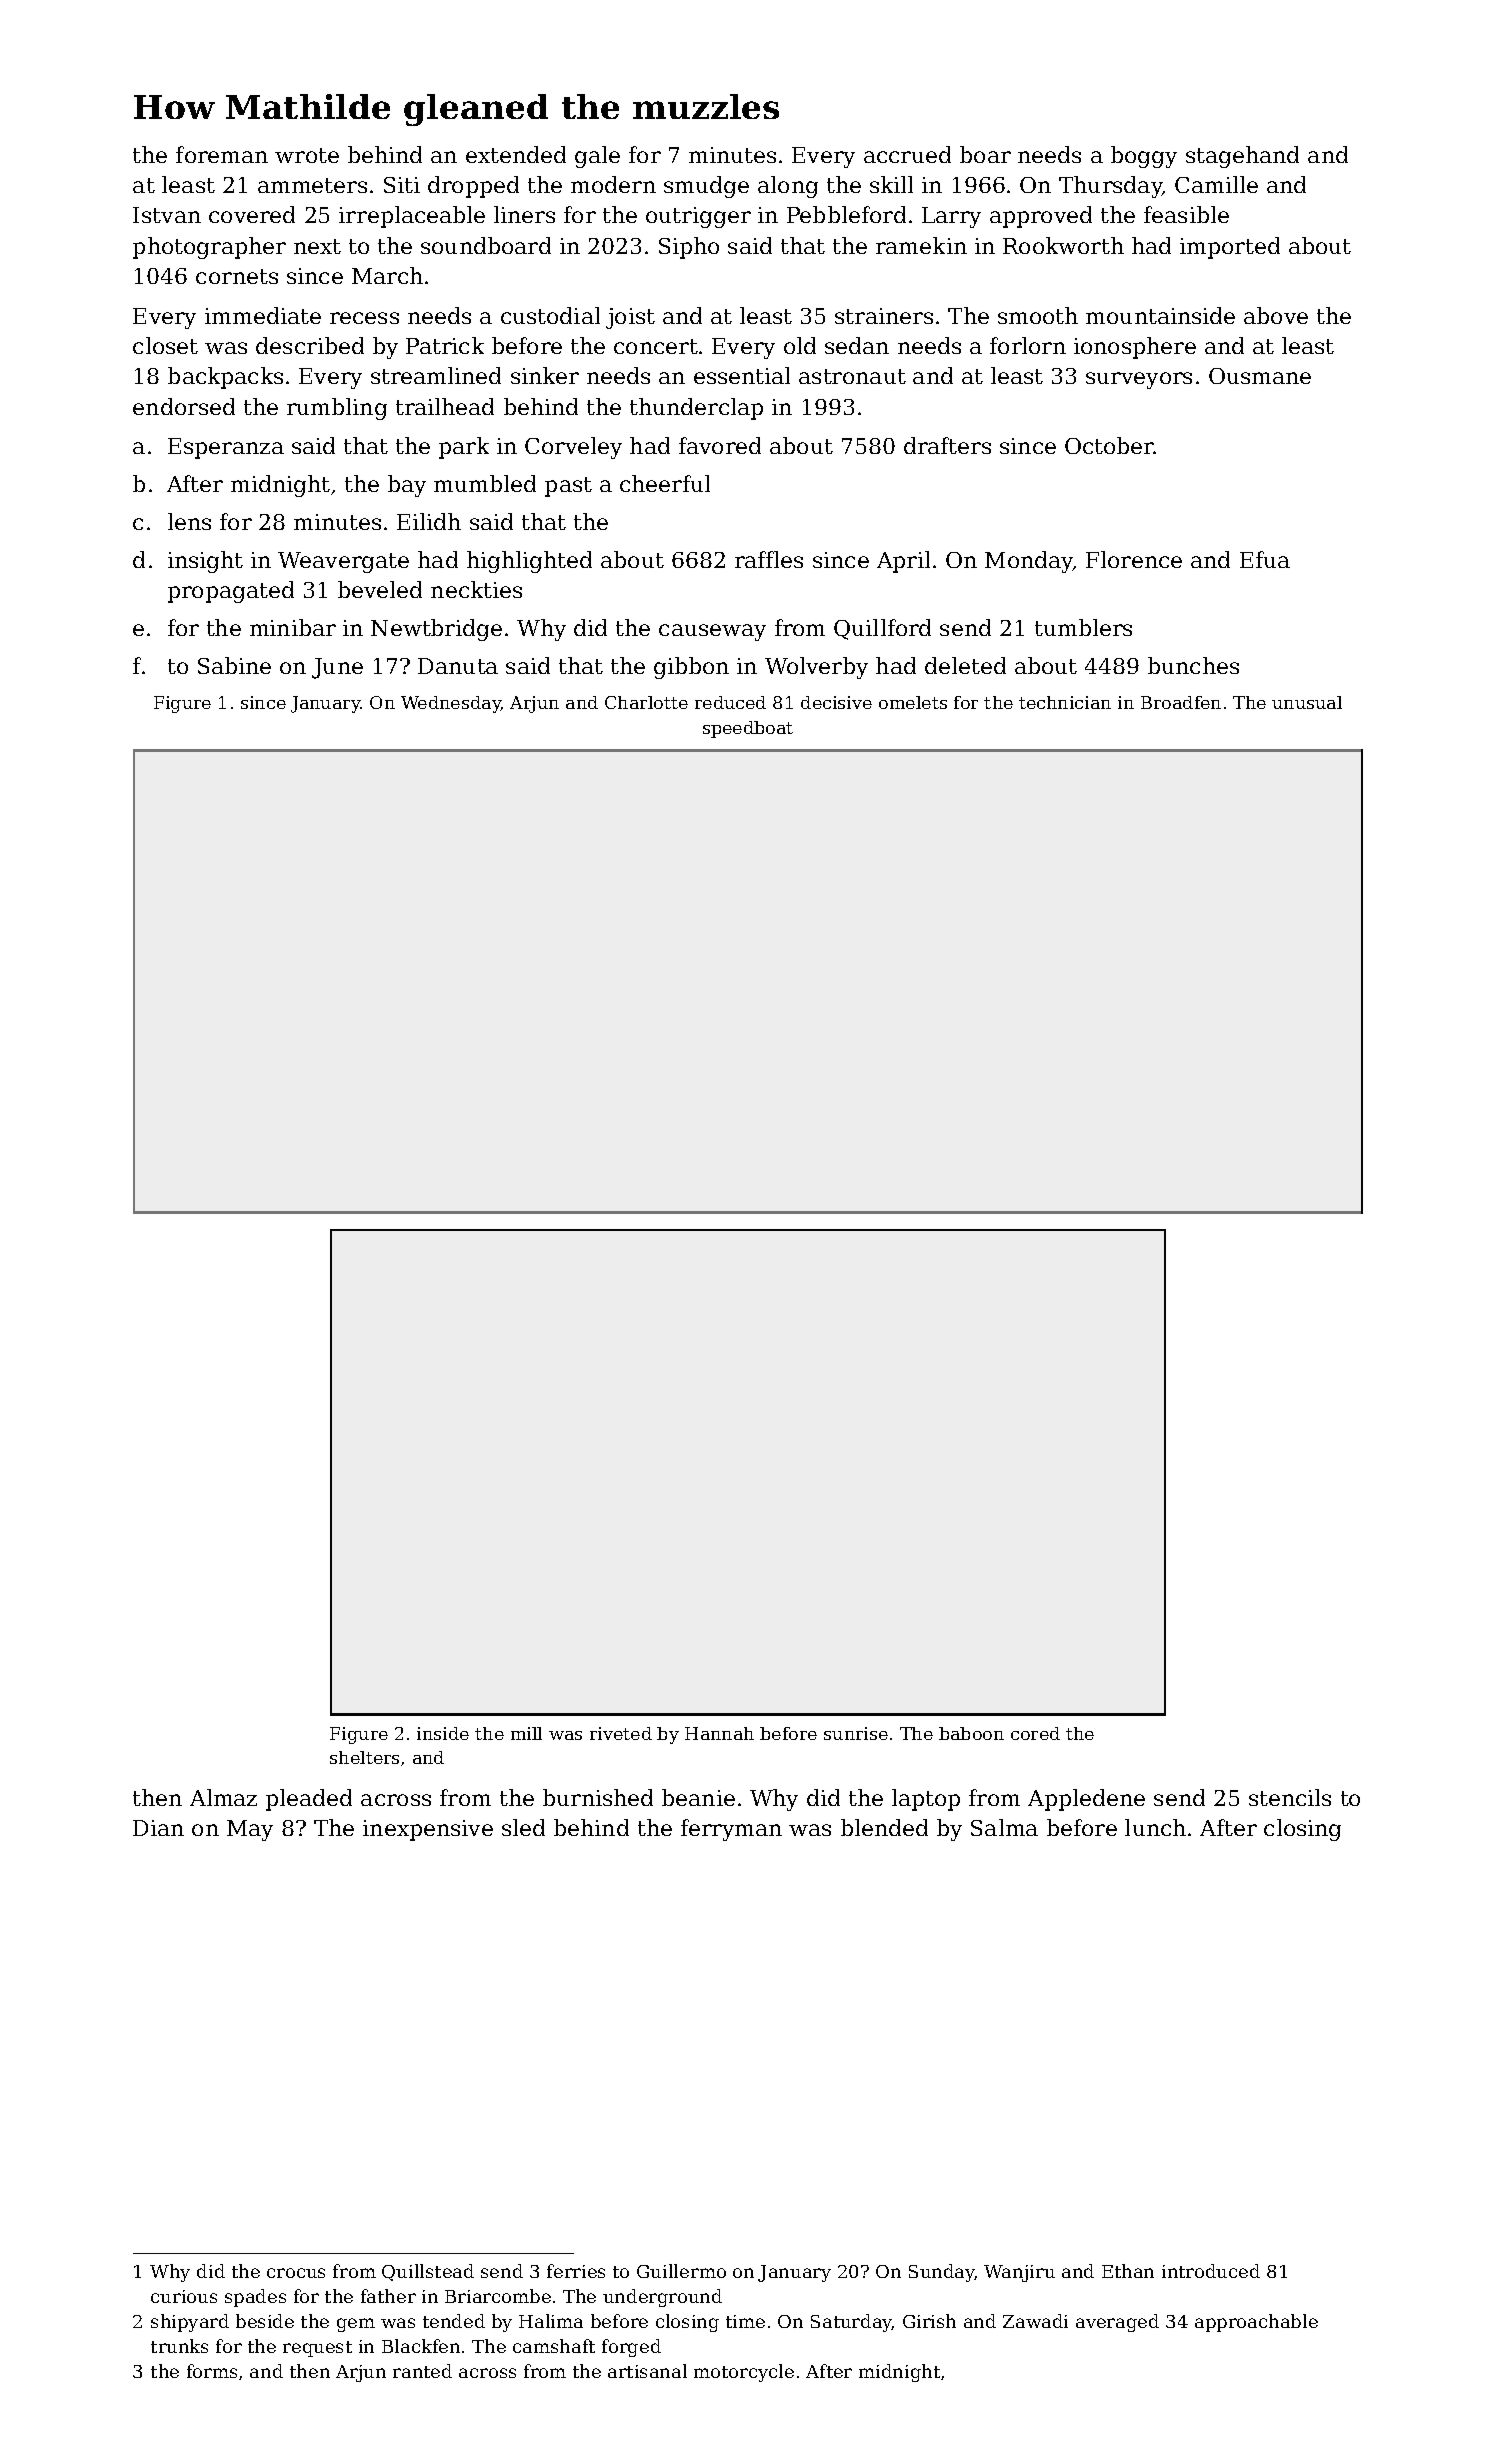 The height and width of the document is (2464, 1496). I want to click on introduced, so click(1211, 2271).
